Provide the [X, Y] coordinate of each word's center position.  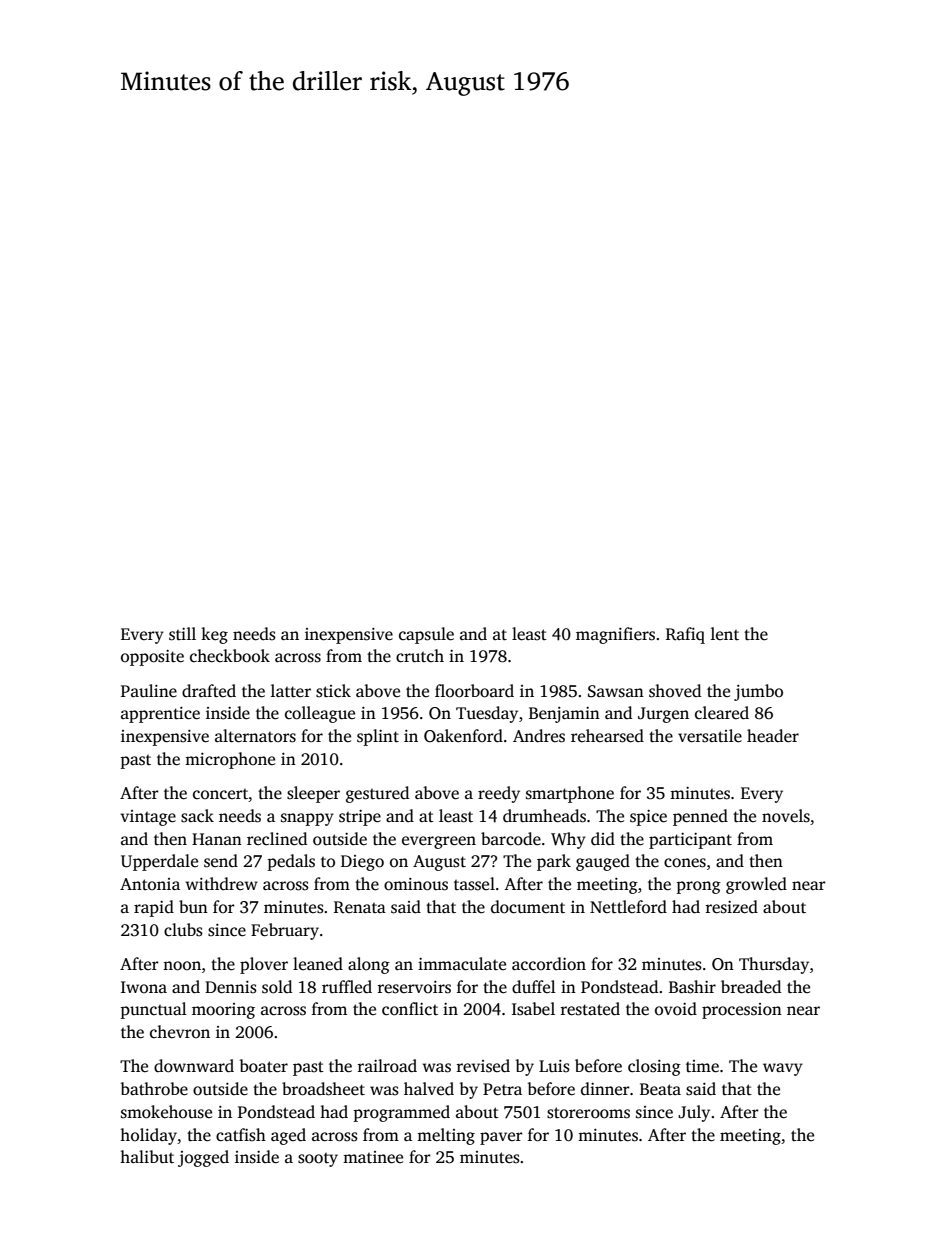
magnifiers [615, 635]
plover [264, 965]
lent [725, 633]
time [702, 1066]
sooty [318, 1160]
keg [214, 635]
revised [483, 1066]
